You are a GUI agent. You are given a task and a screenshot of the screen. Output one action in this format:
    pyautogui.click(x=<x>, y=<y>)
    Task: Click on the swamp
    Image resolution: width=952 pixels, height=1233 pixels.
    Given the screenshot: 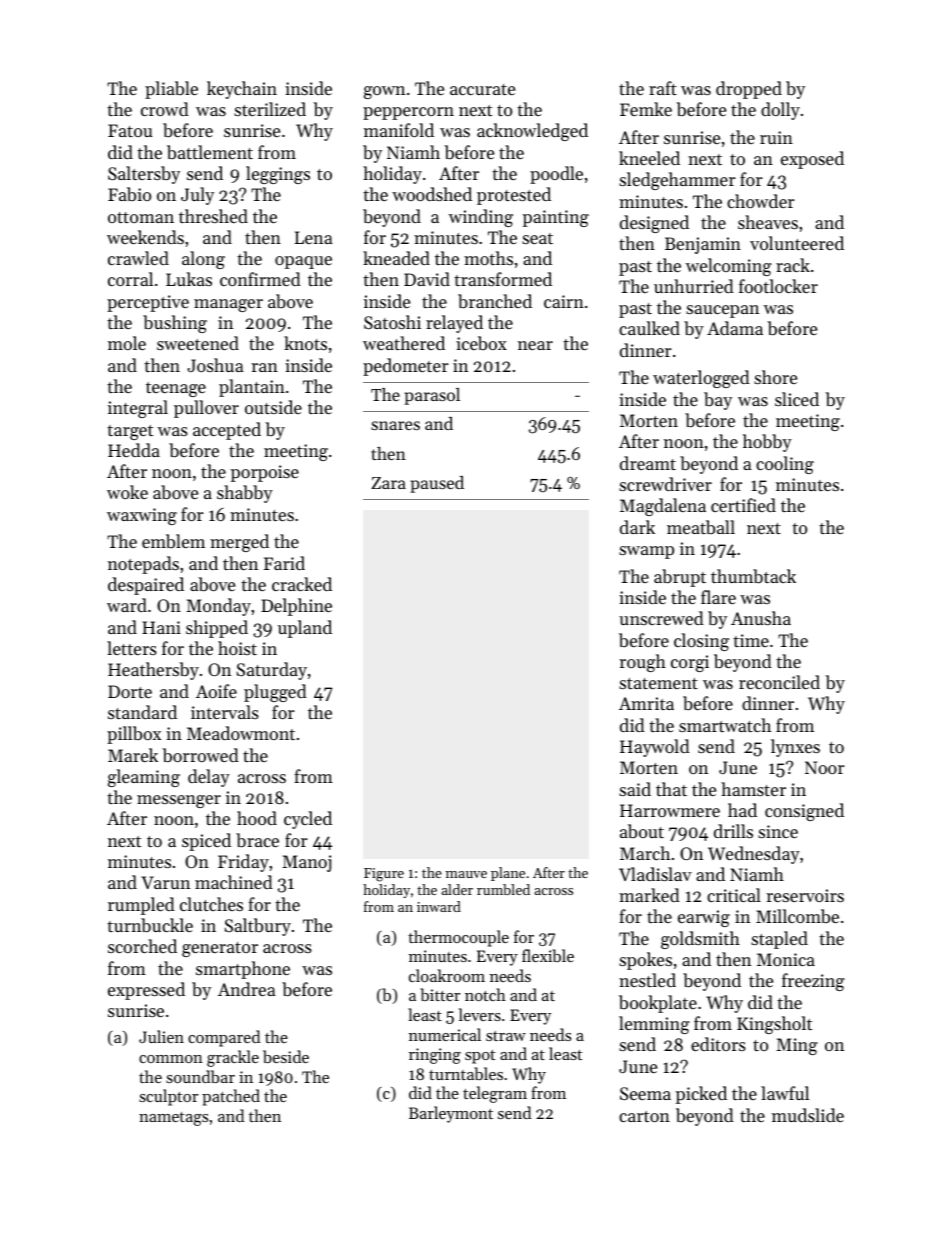 What is the action you would take?
    pyautogui.click(x=646, y=552)
